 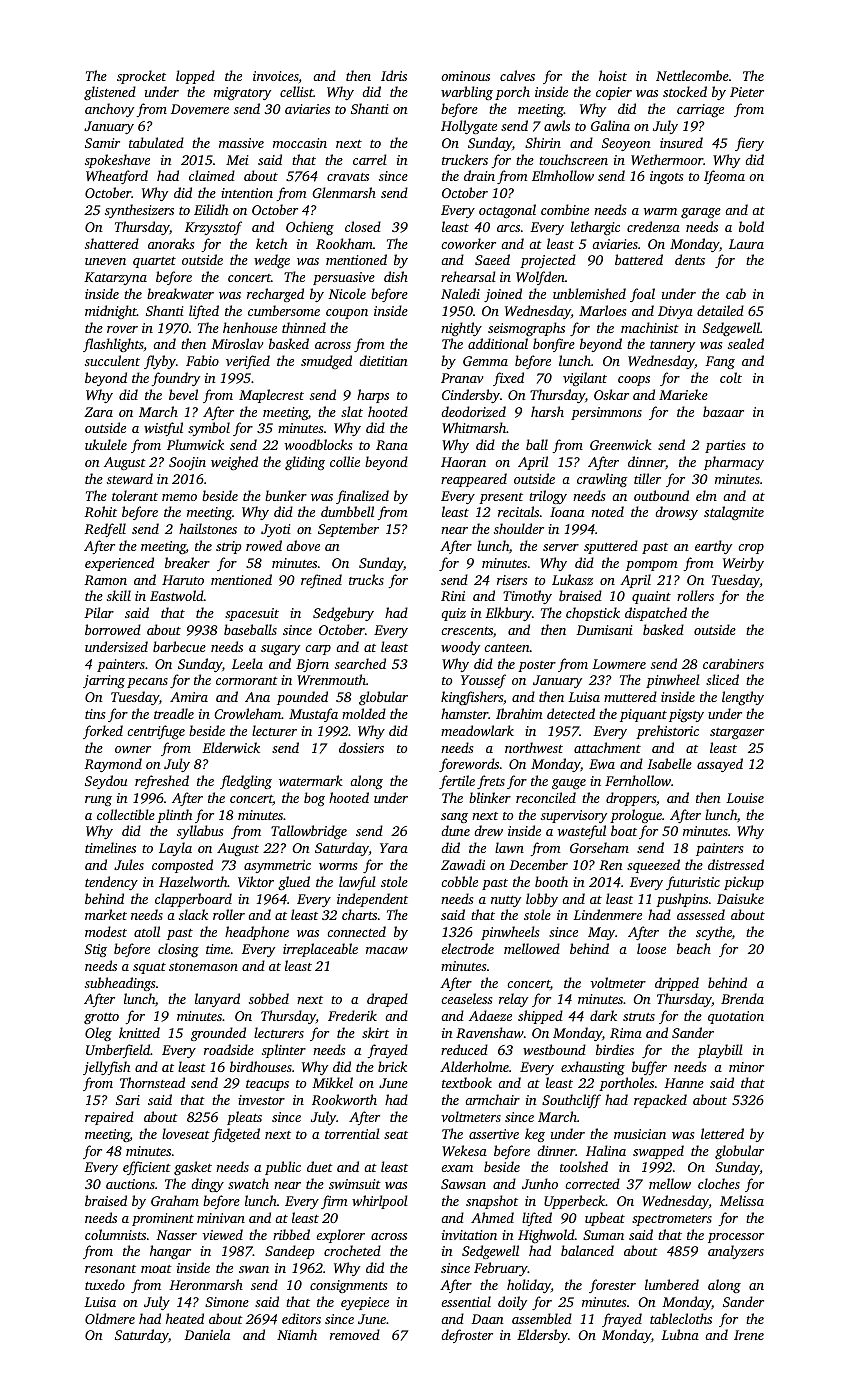 What do you see at coordinates (112, 243) in the screenshot?
I see `shattered` at bounding box center [112, 243].
